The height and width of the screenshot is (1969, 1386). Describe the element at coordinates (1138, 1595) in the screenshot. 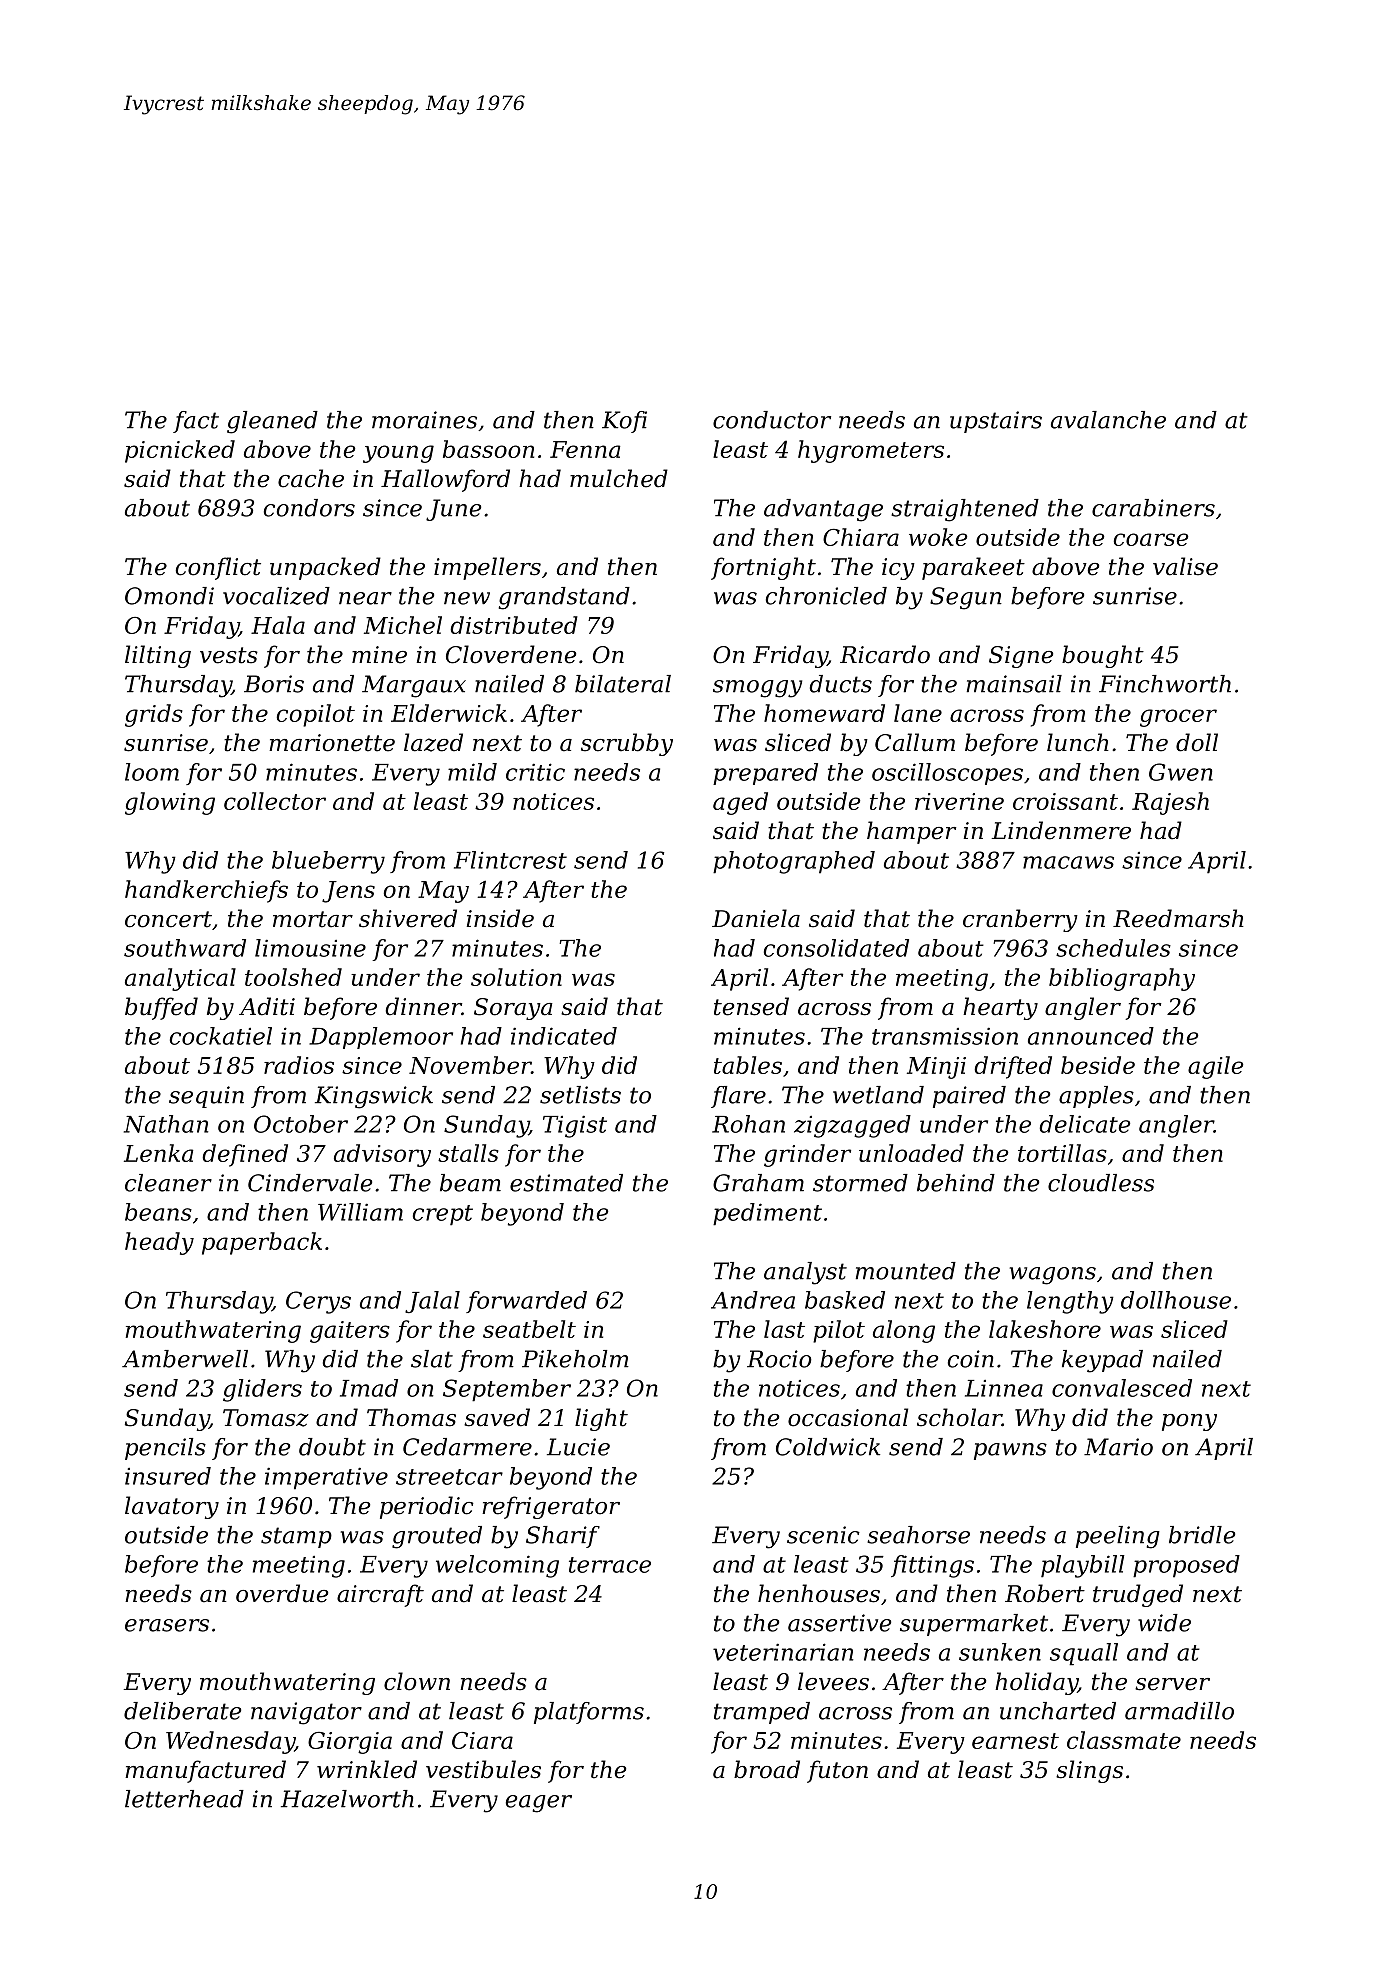

I see `trudged` at that location.
